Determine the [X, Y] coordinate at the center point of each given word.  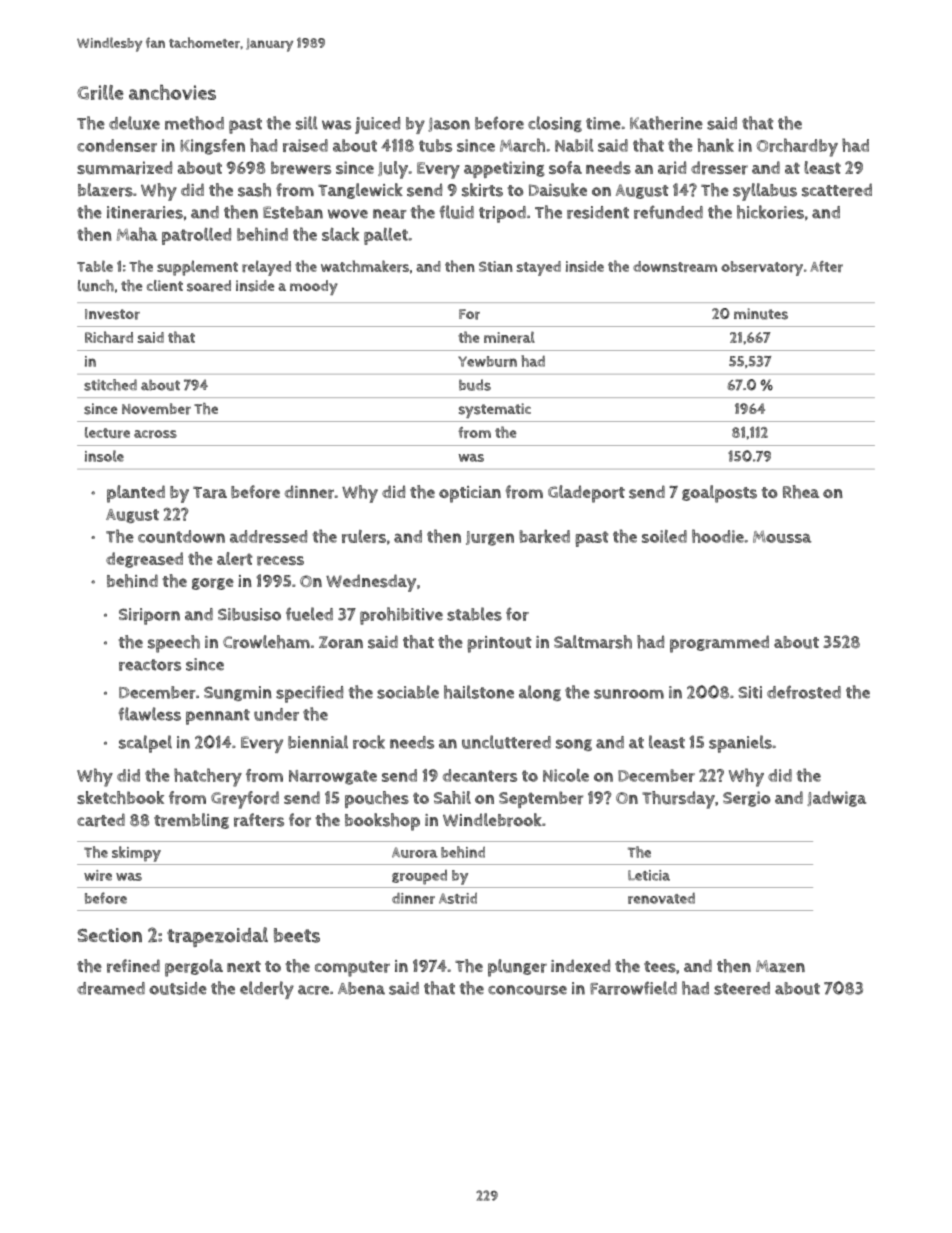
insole [104, 456]
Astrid [458, 898]
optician [470, 494]
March [522, 145]
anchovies [172, 92]
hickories [770, 212]
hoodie [718, 536]
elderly [267, 990]
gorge [213, 584]
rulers [364, 536]
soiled [664, 536]
